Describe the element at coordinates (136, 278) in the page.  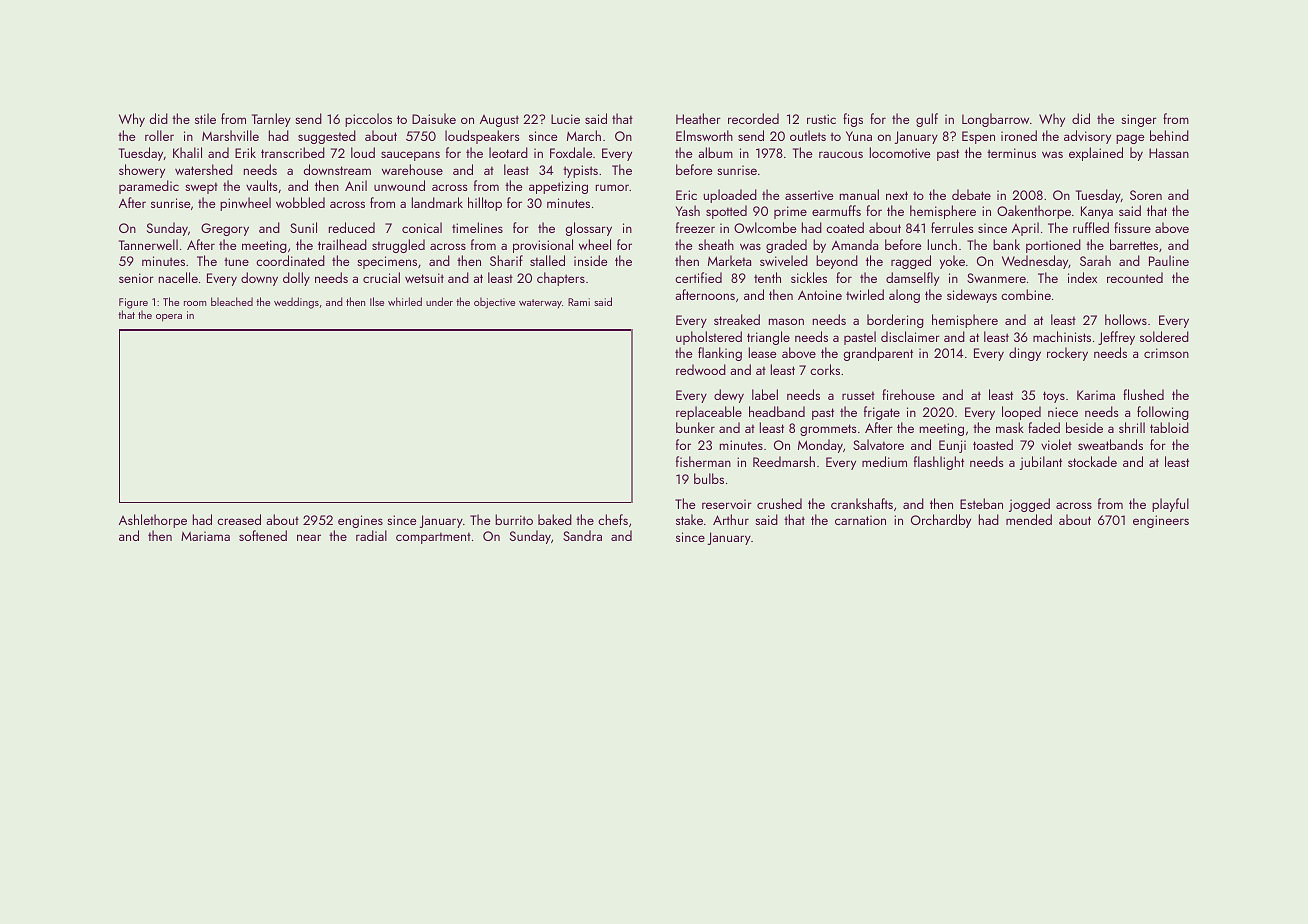
I see `senior` at that location.
